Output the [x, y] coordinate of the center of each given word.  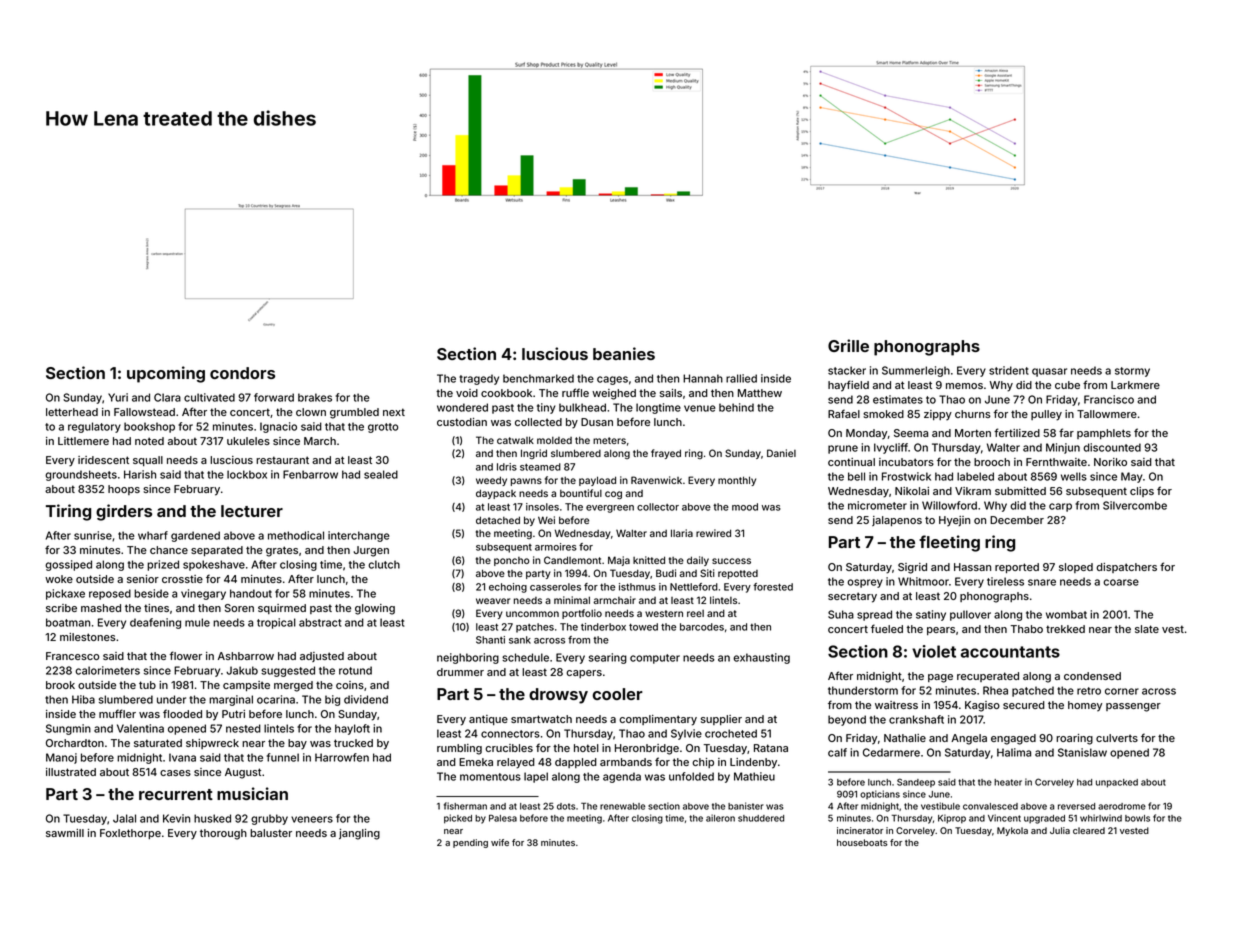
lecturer [252, 511]
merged [293, 686]
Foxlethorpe [130, 834]
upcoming [166, 374]
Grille [848, 345]
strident [1009, 370]
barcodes [702, 627]
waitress [896, 705]
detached [498, 520]
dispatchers [1126, 568]
